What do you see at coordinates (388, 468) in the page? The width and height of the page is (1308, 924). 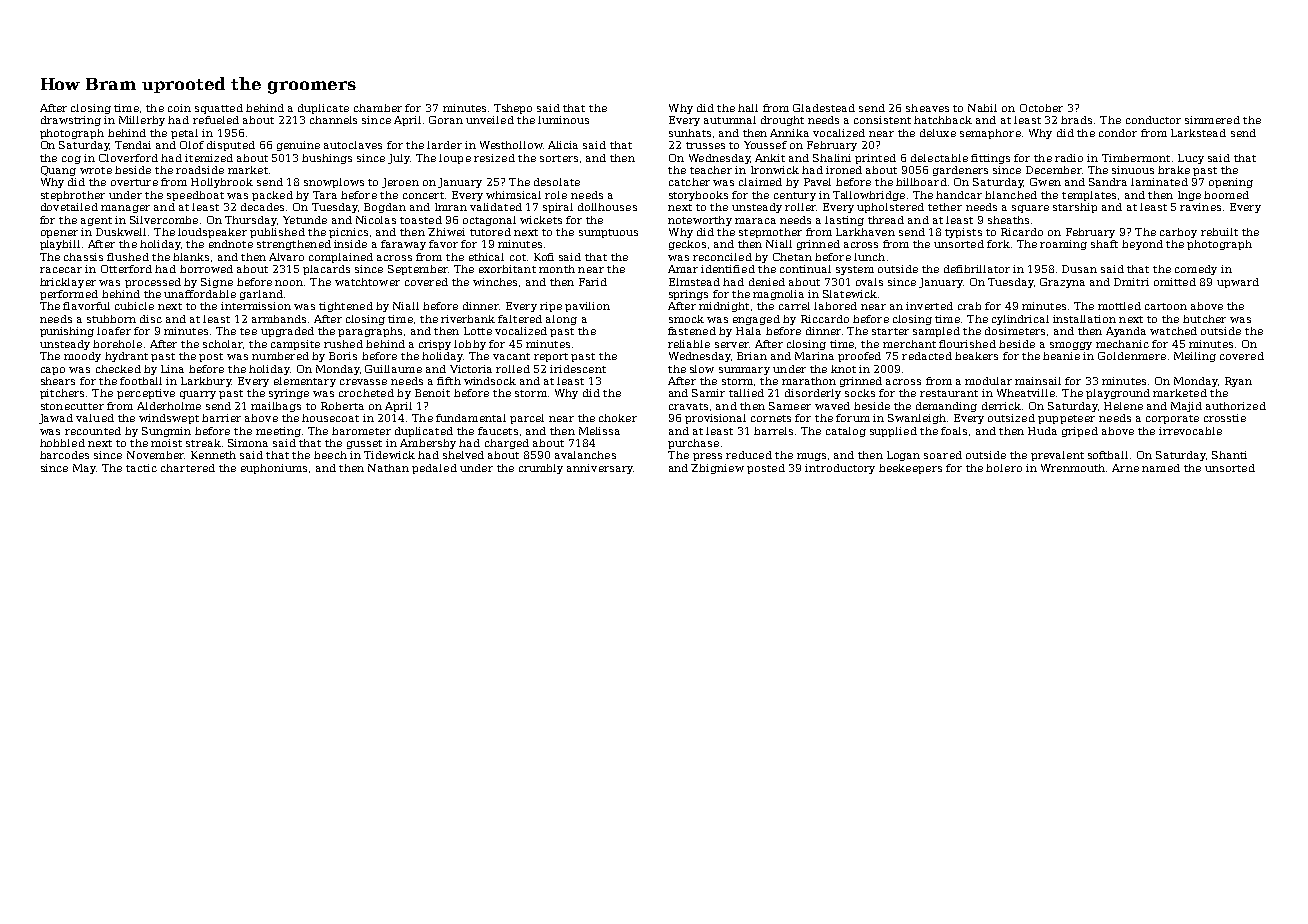 I see `Nathan` at bounding box center [388, 468].
